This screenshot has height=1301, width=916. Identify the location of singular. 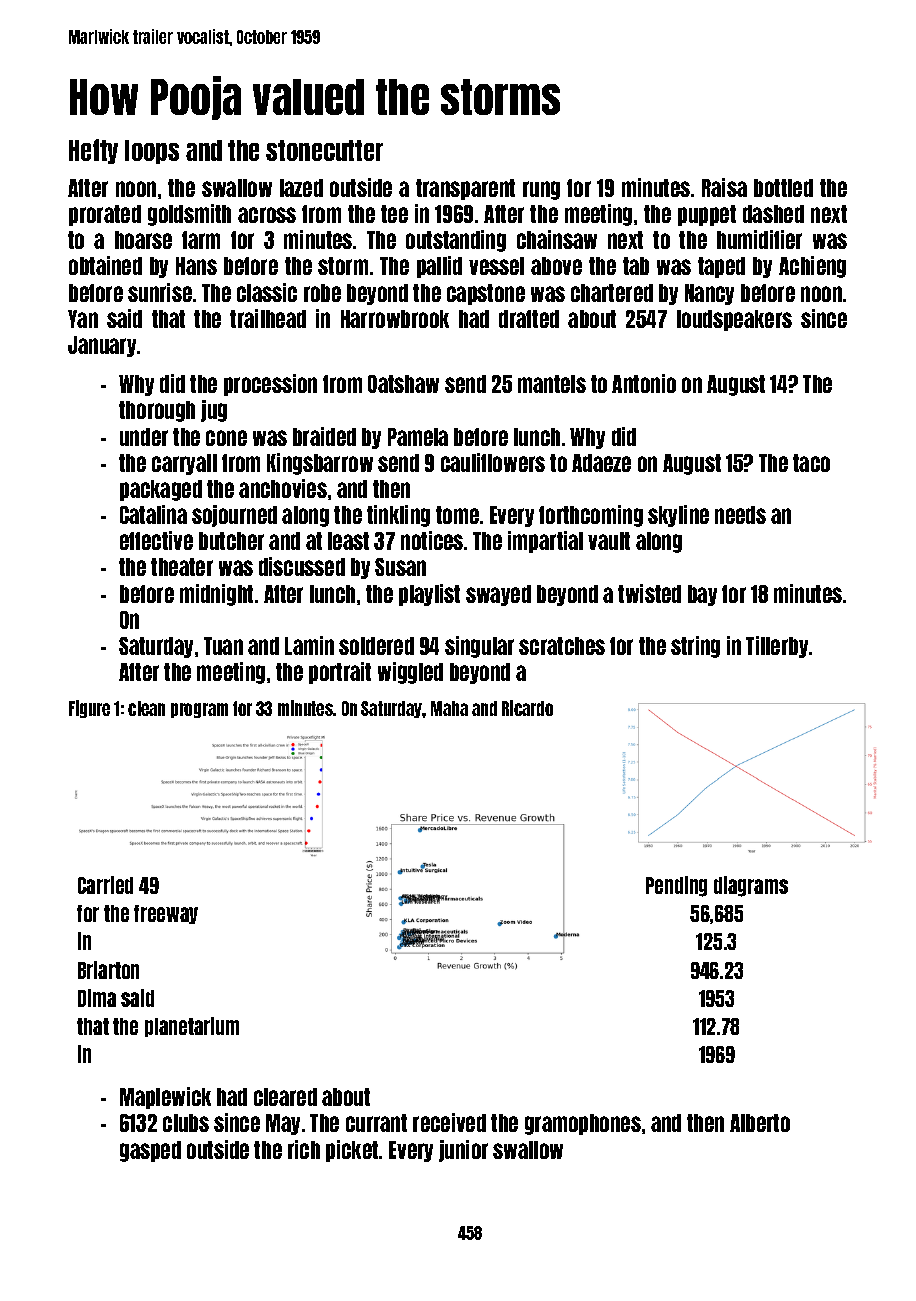
(479, 647).
